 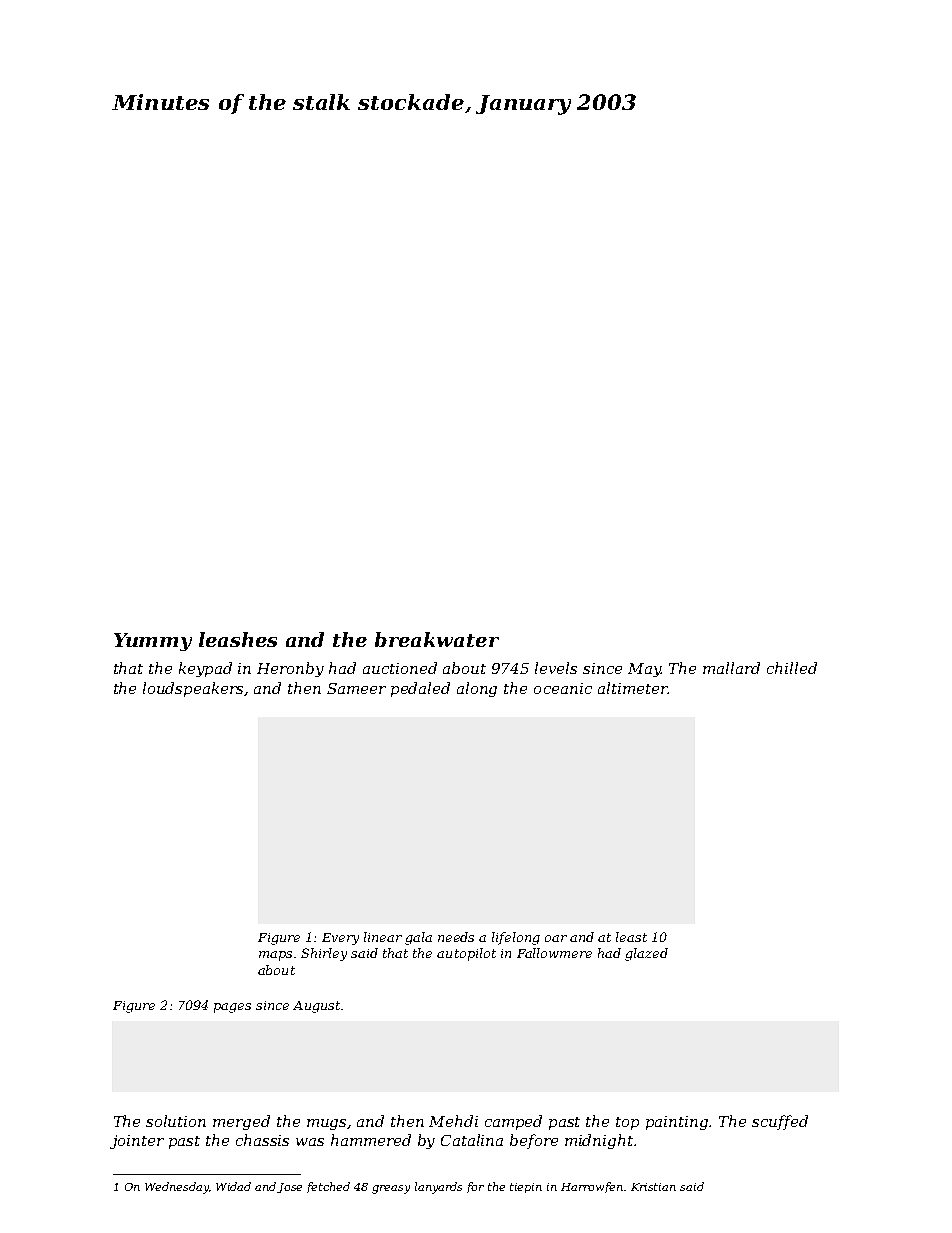 What do you see at coordinates (176, 1121) in the document?
I see `solution` at bounding box center [176, 1121].
